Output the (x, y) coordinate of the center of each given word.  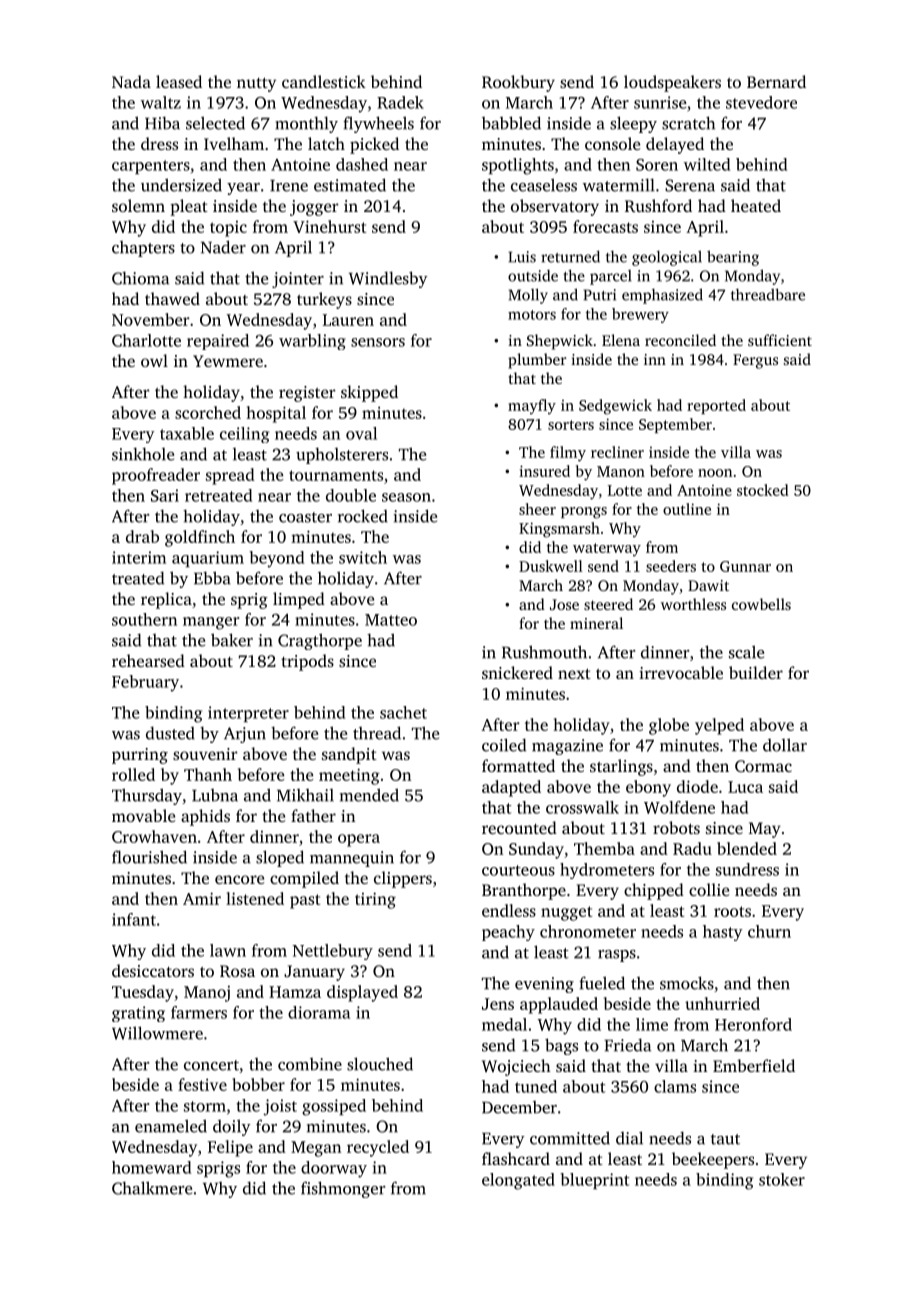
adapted (511, 788)
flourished (149, 857)
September (675, 425)
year (243, 189)
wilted (707, 164)
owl (154, 360)
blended (747, 848)
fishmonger (343, 1189)
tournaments (336, 475)
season (406, 497)
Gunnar (745, 566)
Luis (522, 257)
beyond (276, 559)
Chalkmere (152, 1188)
